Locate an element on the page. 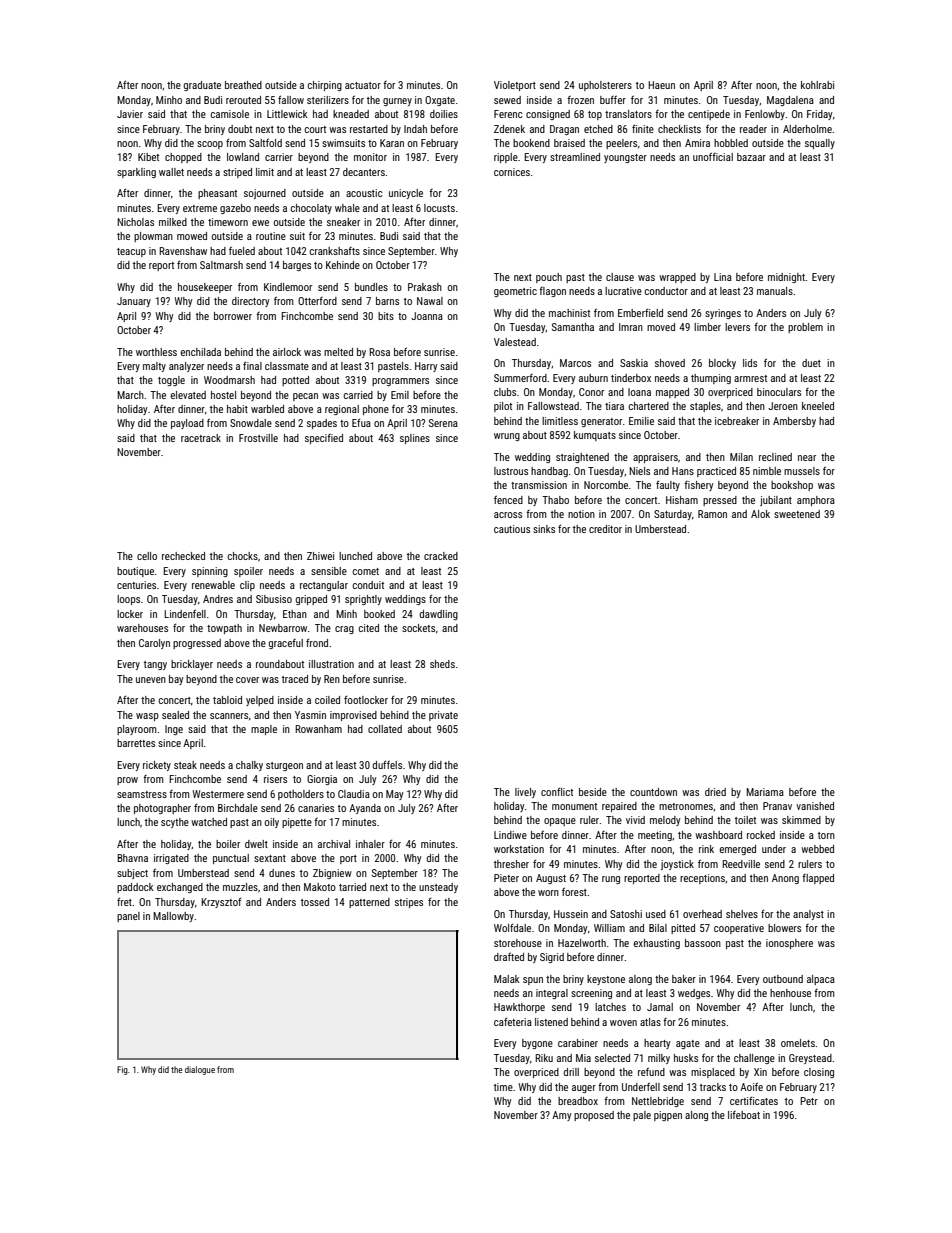  Fig is located at coordinates (122, 1070).
